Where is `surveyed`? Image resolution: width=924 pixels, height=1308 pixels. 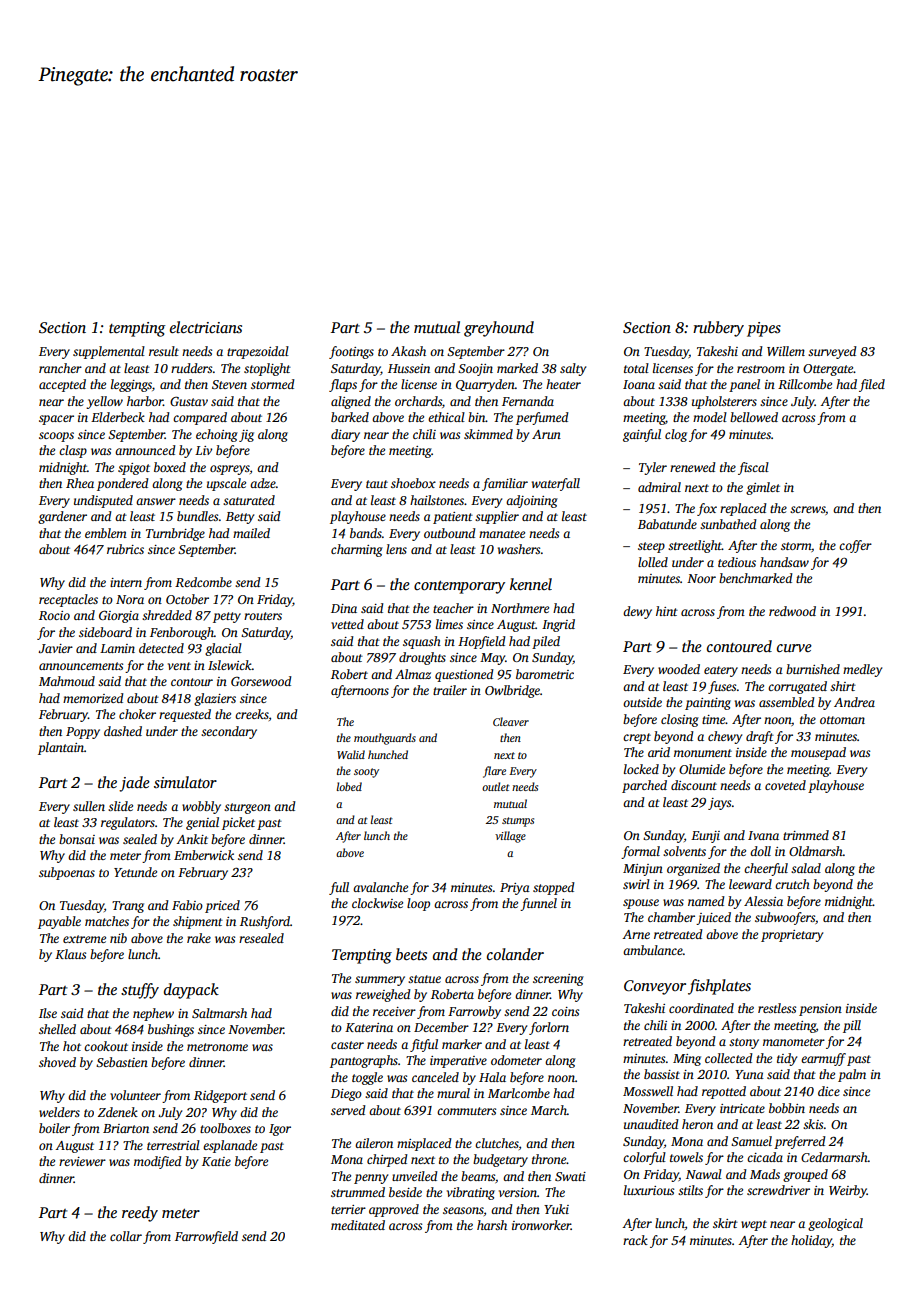
surveyed is located at coordinates (832, 352).
